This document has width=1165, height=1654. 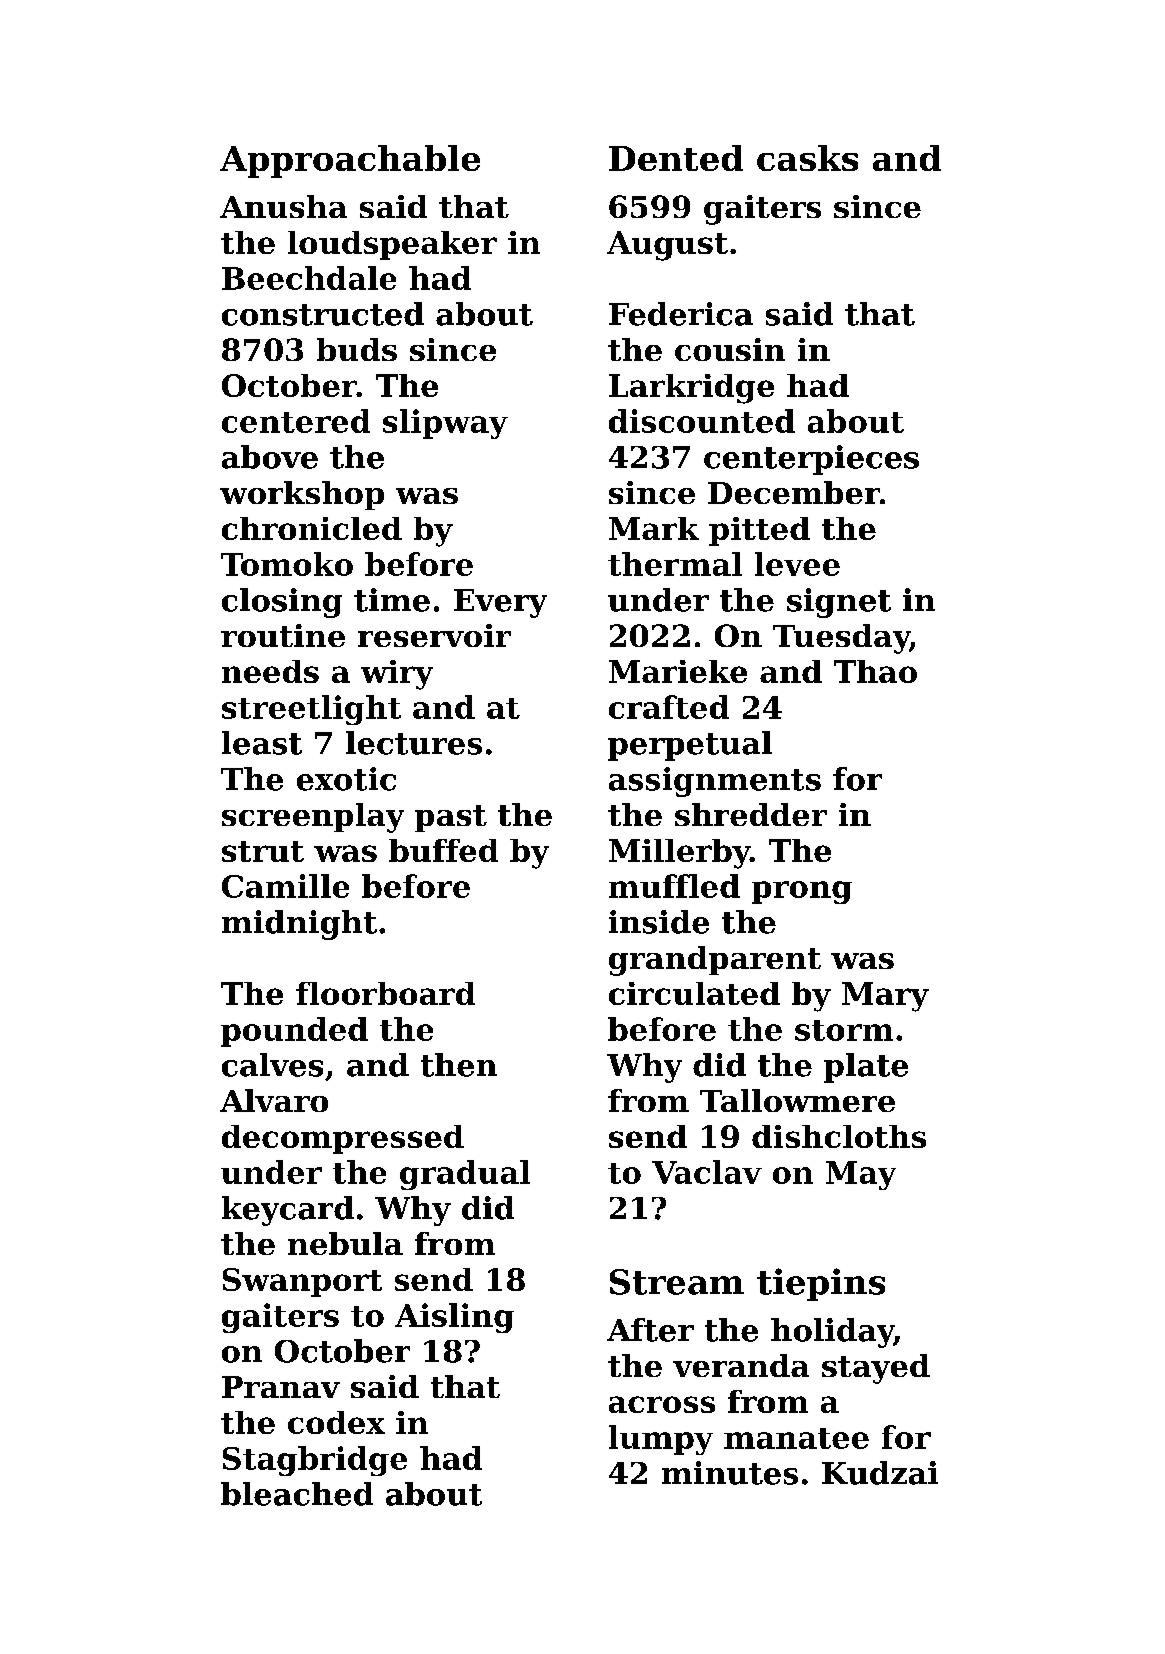 I want to click on buffed, so click(x=443, y=850).
